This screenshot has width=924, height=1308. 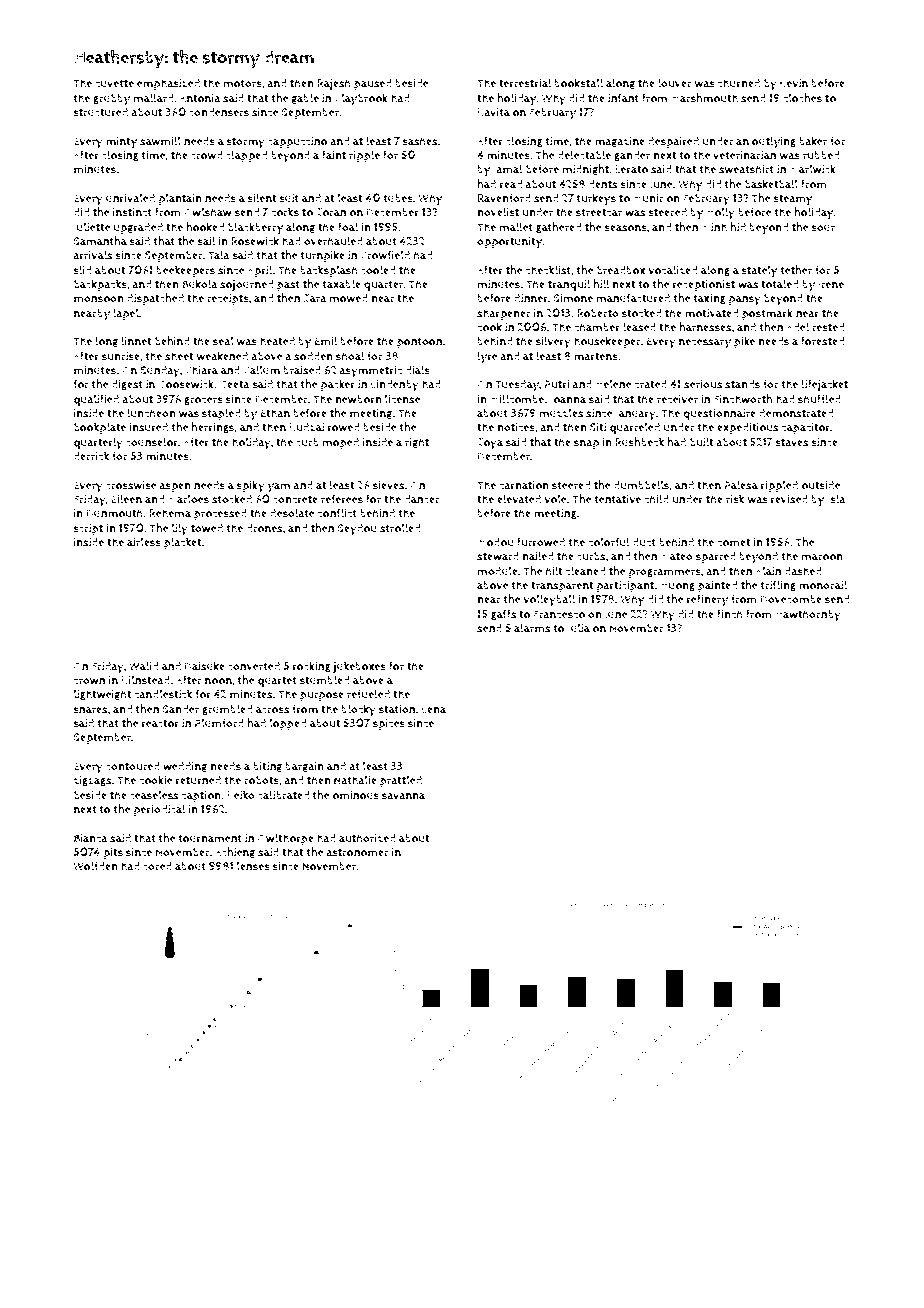 What do you see at coordinates (359, 667) in the screenshot?
I see `jukeboxes` at bounding box center [359, 667].
